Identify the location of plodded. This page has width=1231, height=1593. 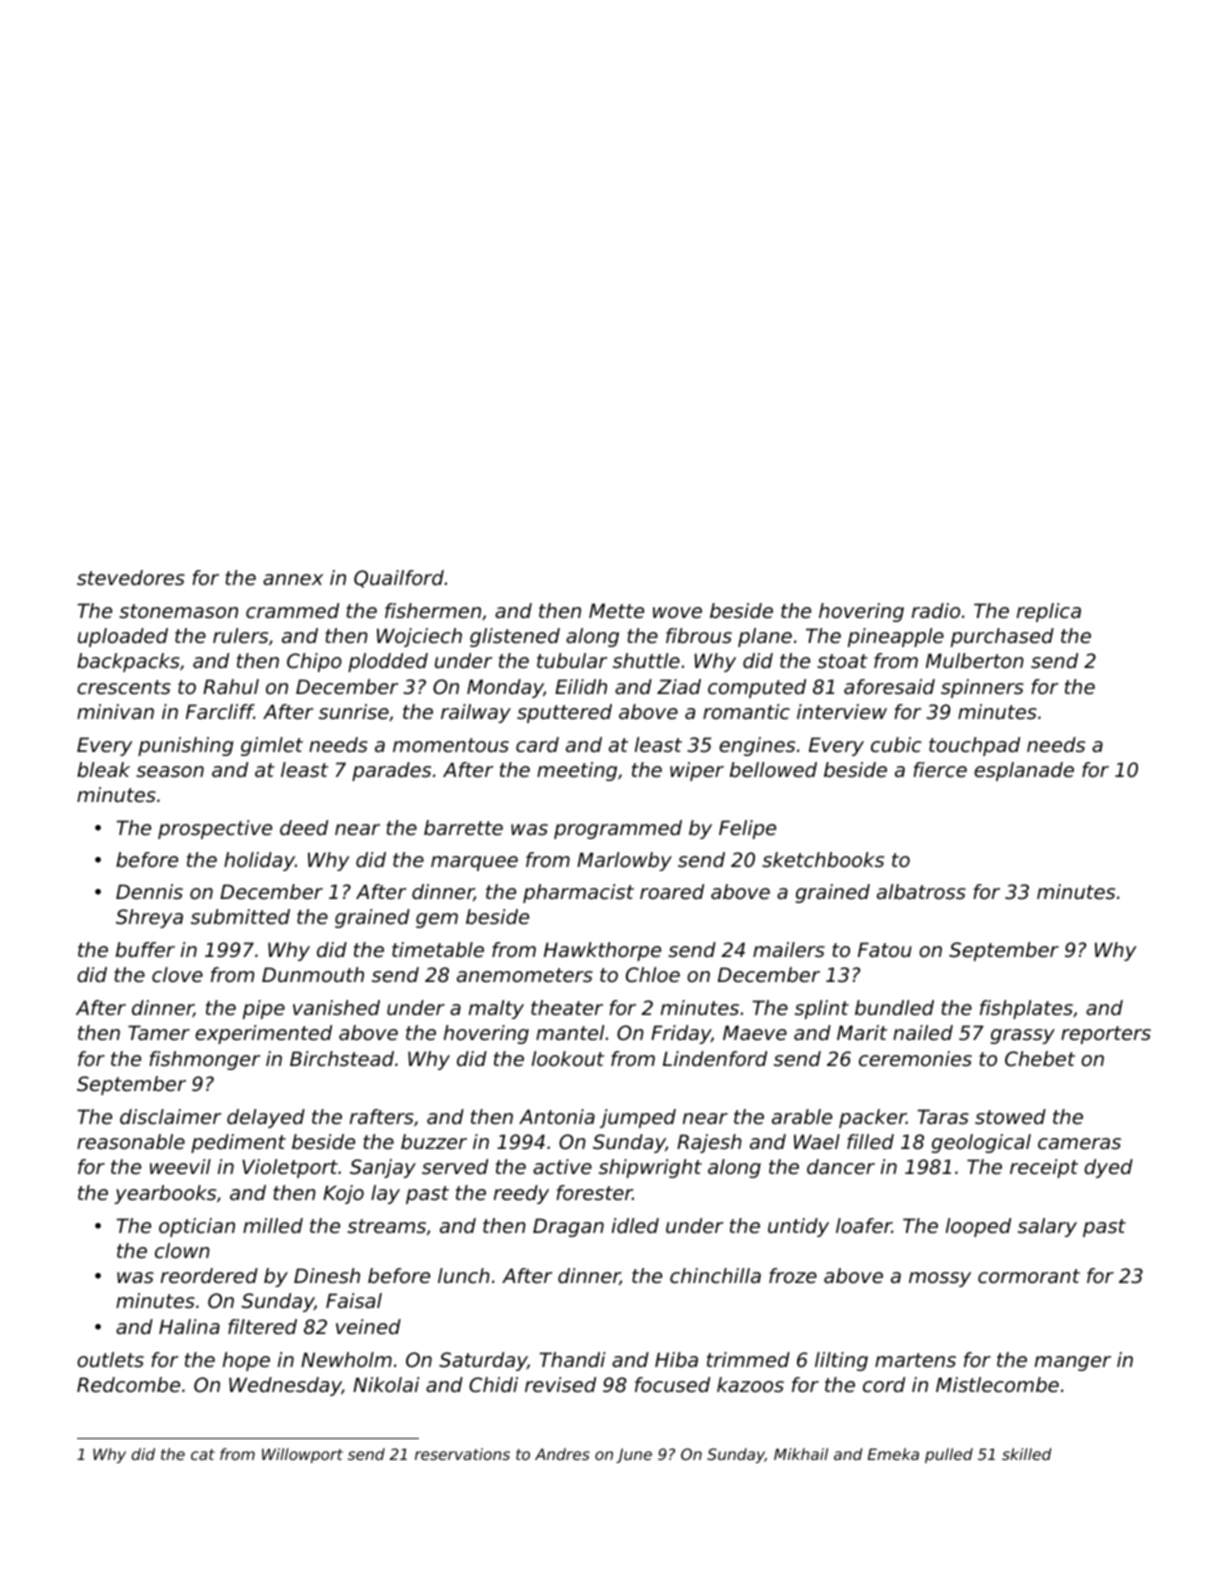
(388, 662).
